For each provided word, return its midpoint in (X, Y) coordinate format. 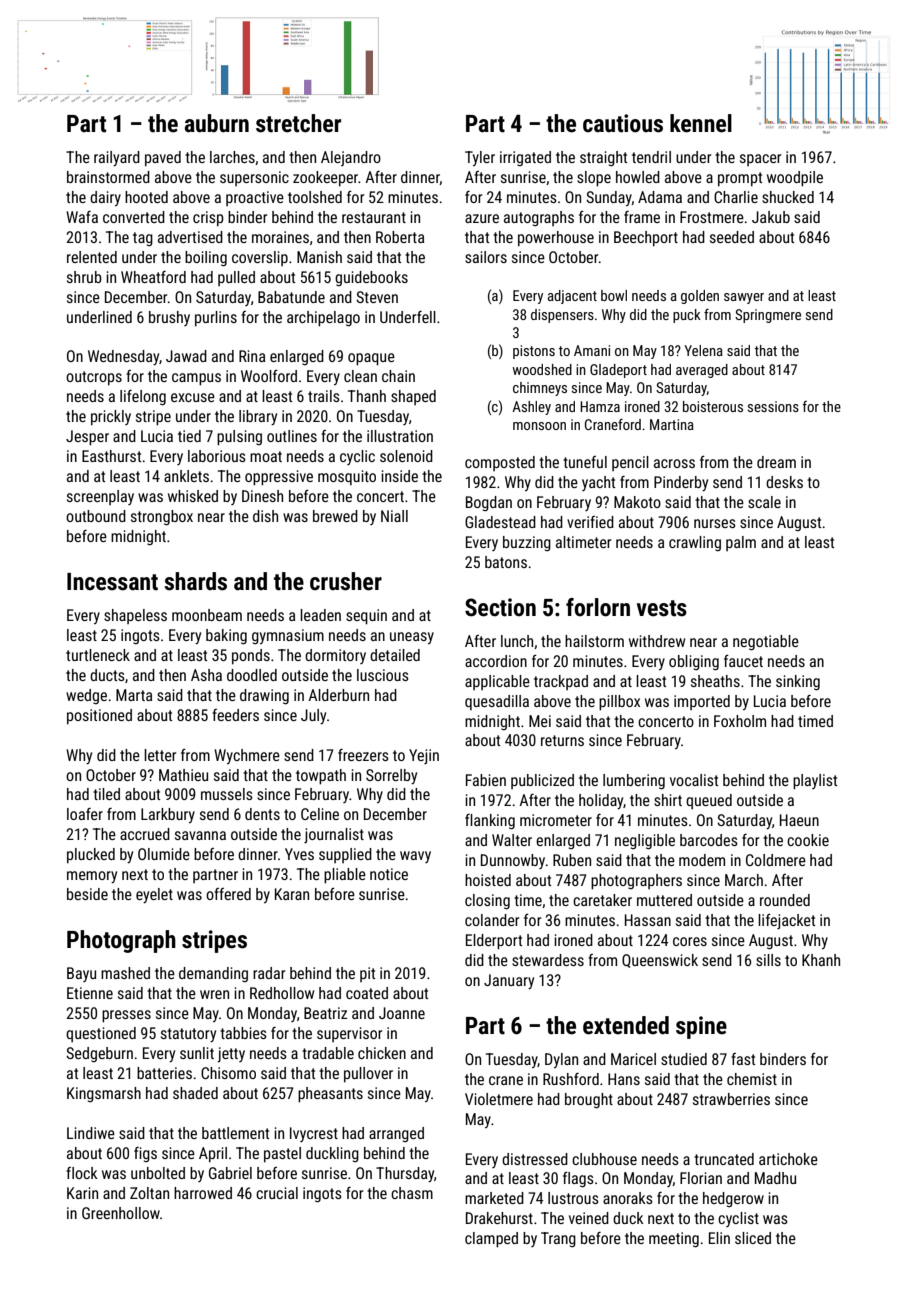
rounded (785, 900)
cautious (623, 123)
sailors (486, 257)
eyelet (154, 895)
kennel (701, 123)
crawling (695, 543)
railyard (117, 158)
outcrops (94, 378)
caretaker (602, 900)
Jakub (771, 217)
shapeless (135, 616)
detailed (395, 655)
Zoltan (149, 1193)
